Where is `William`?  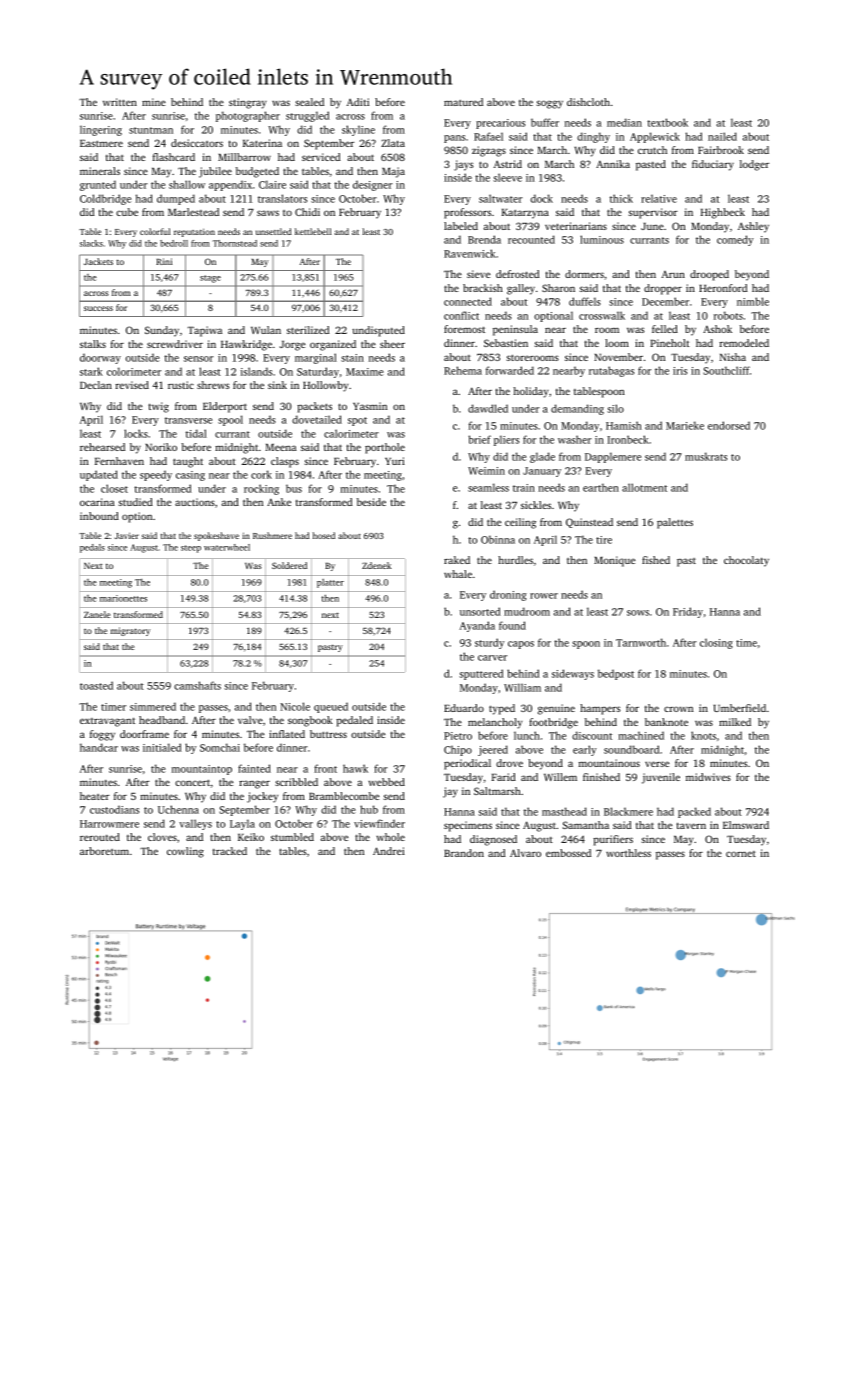 William is located at coordinates (522, 687).
